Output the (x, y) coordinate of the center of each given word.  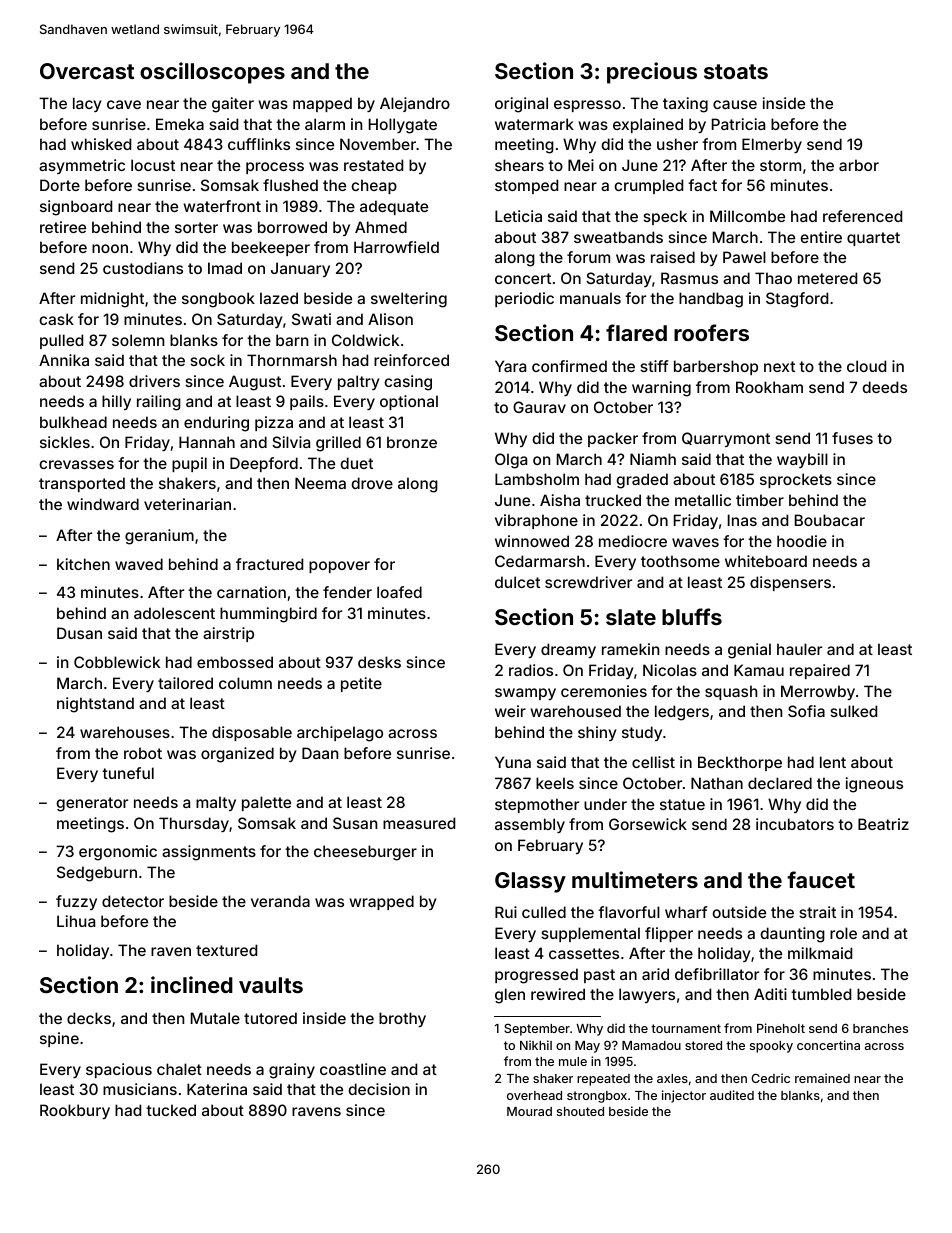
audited (732, 1095)
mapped (322, 104)
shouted (580, 1111)
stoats (736, 71)
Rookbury (75, 1111)
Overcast (87, 71)
